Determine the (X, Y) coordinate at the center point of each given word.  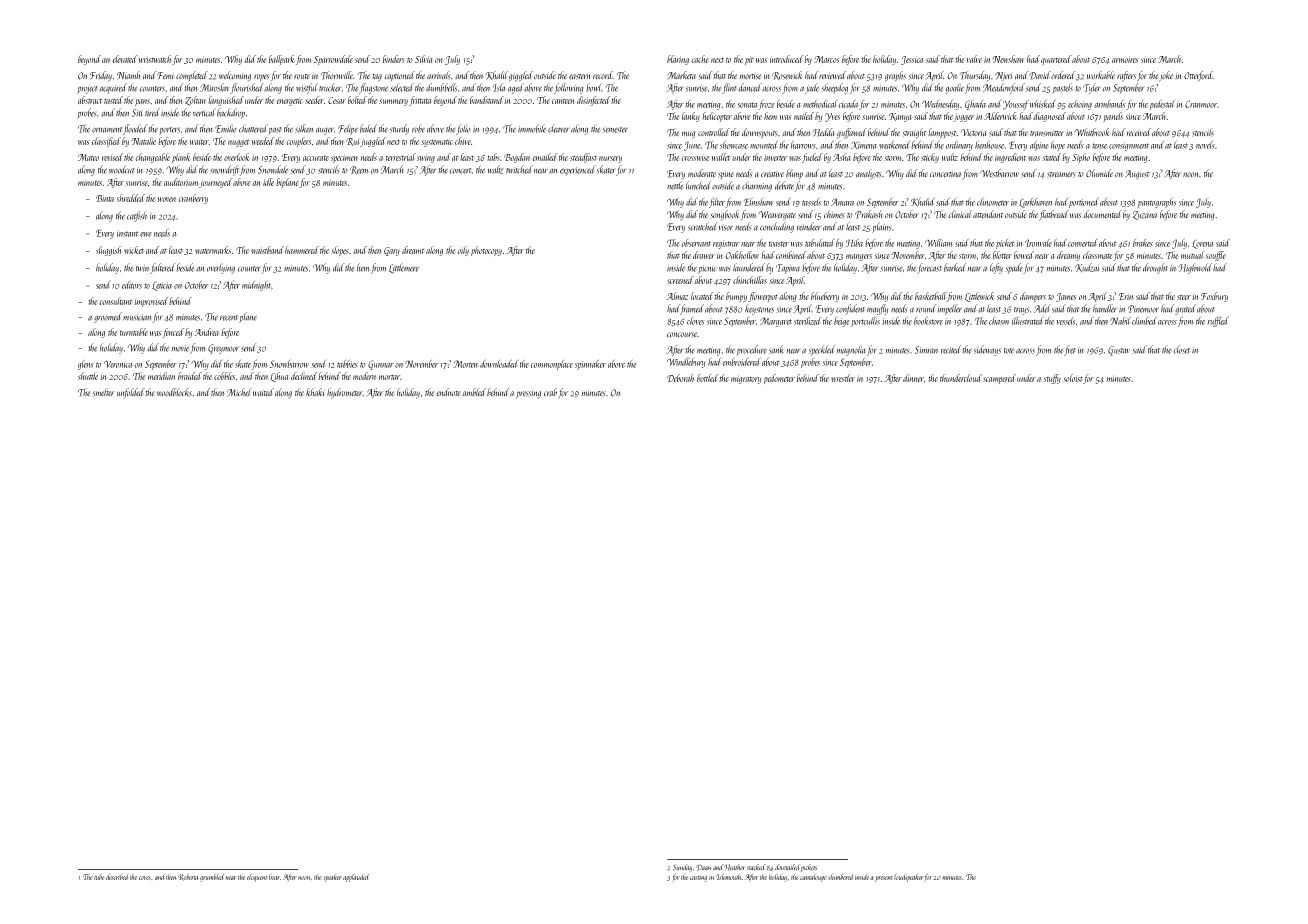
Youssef (1016, 104)
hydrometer (345, 393)
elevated (124, 59)
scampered (999, 379)
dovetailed (787, 867)
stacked (756, 867)
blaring (678, 60)
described (117, 877)
